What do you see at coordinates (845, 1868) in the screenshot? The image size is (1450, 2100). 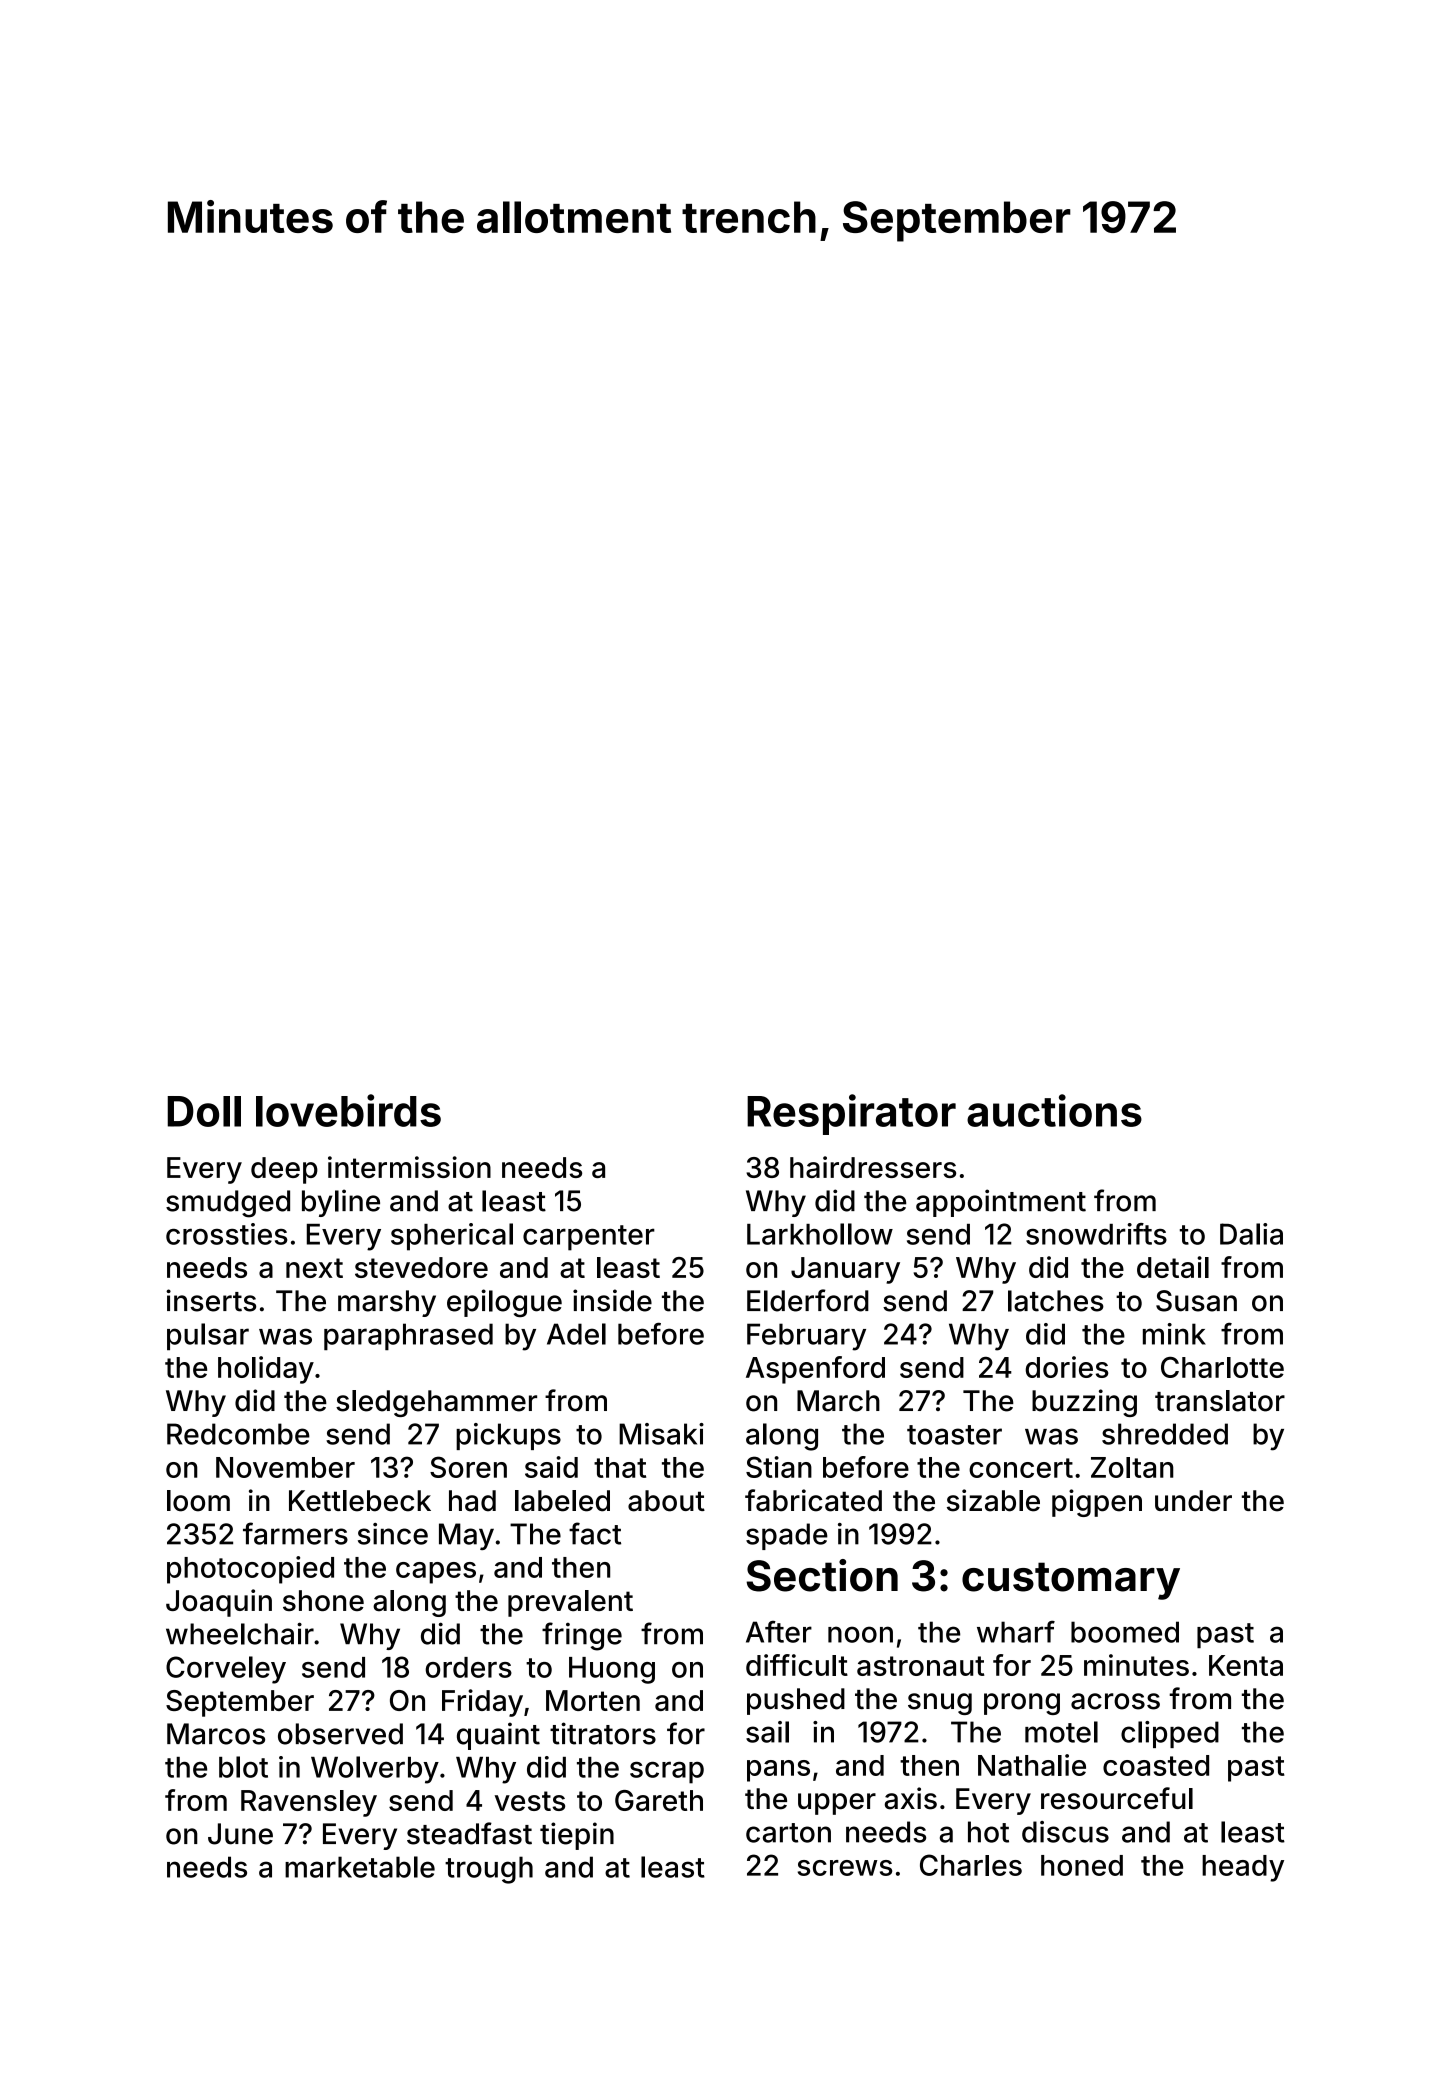 I see `screws` at bounding box center [845, 1868].
